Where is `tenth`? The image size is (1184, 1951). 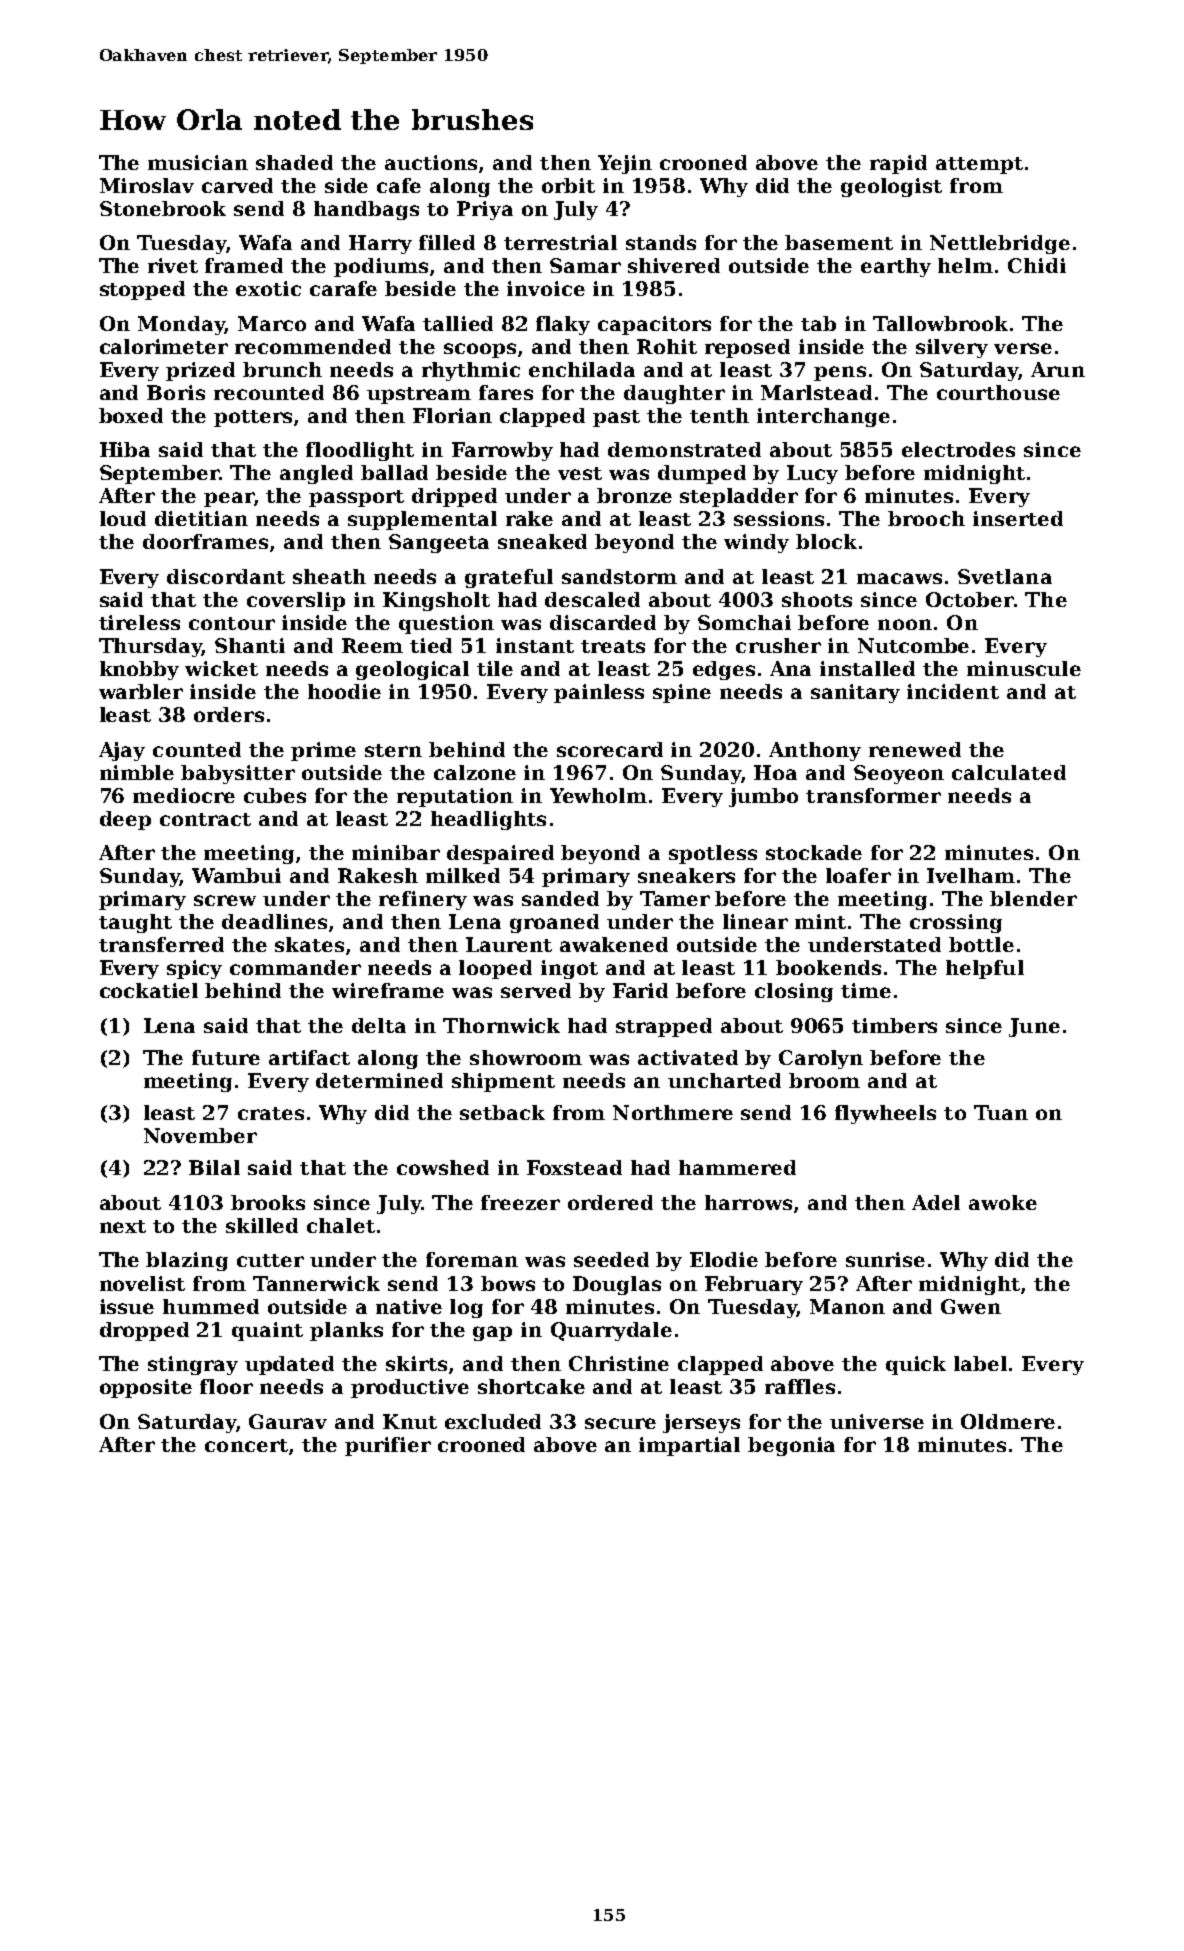 tenth is located at coordinates (719, 415).
